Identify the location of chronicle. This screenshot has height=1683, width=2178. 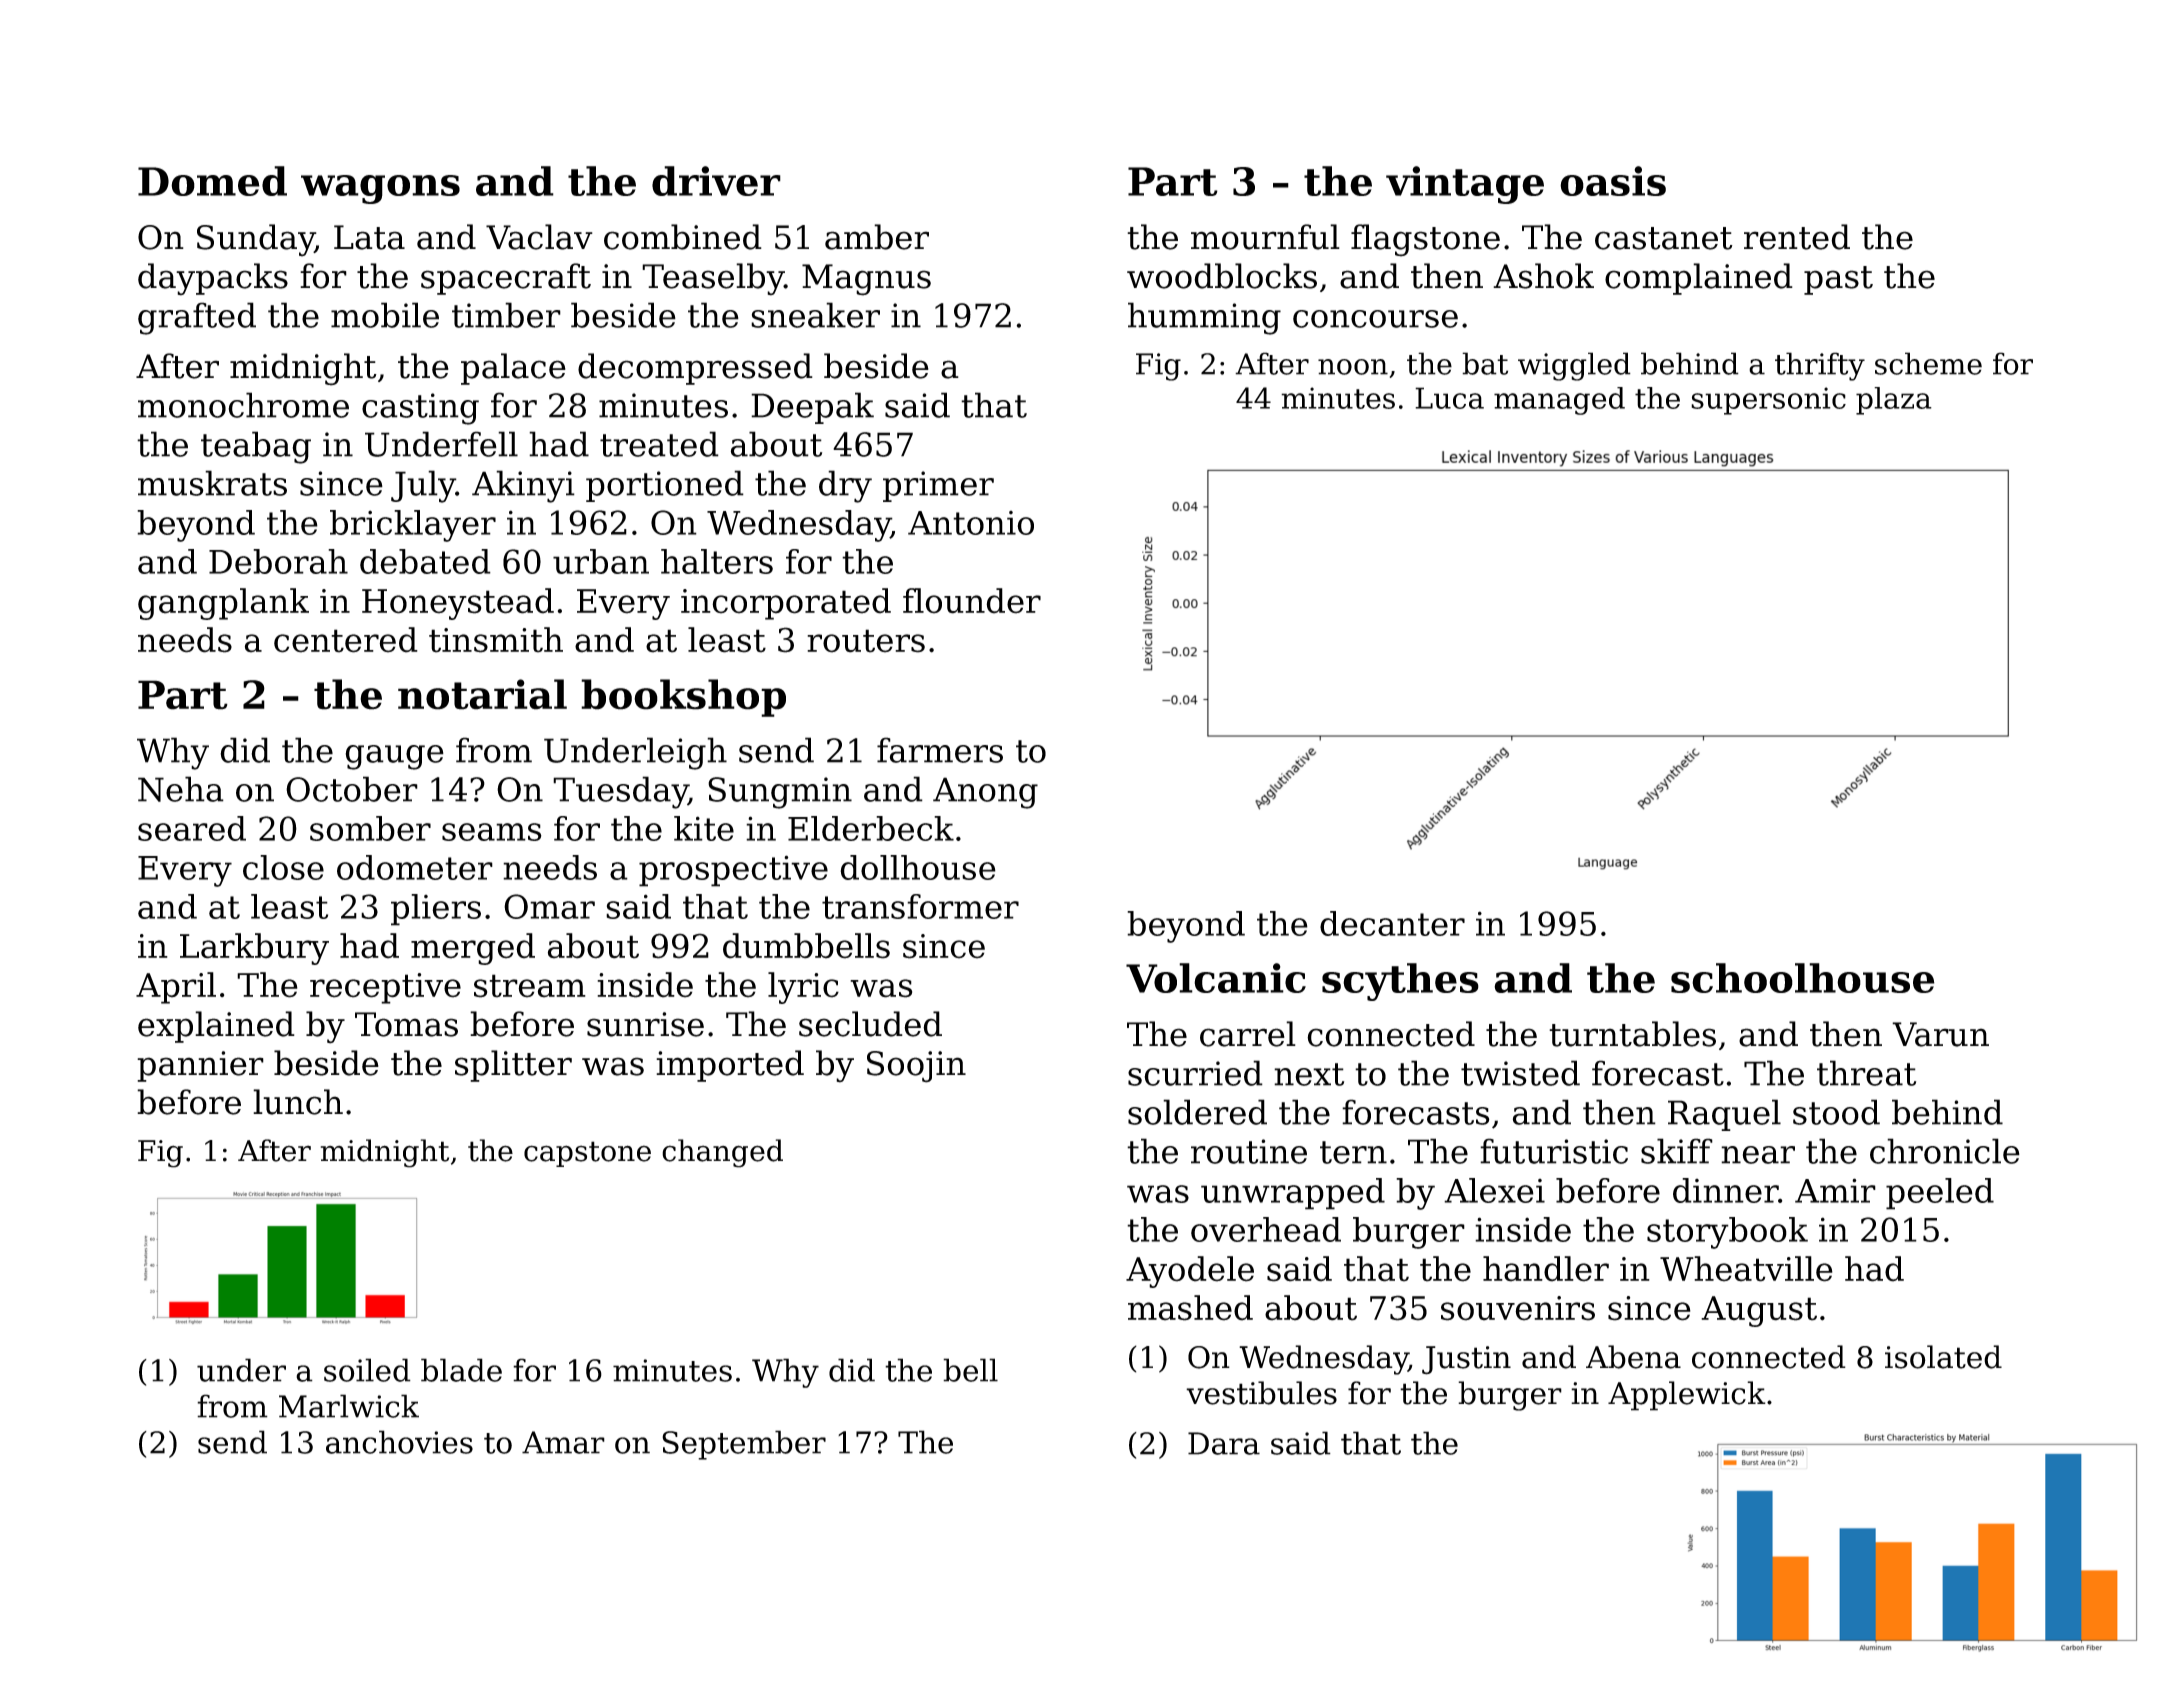
(1945, 1151).
